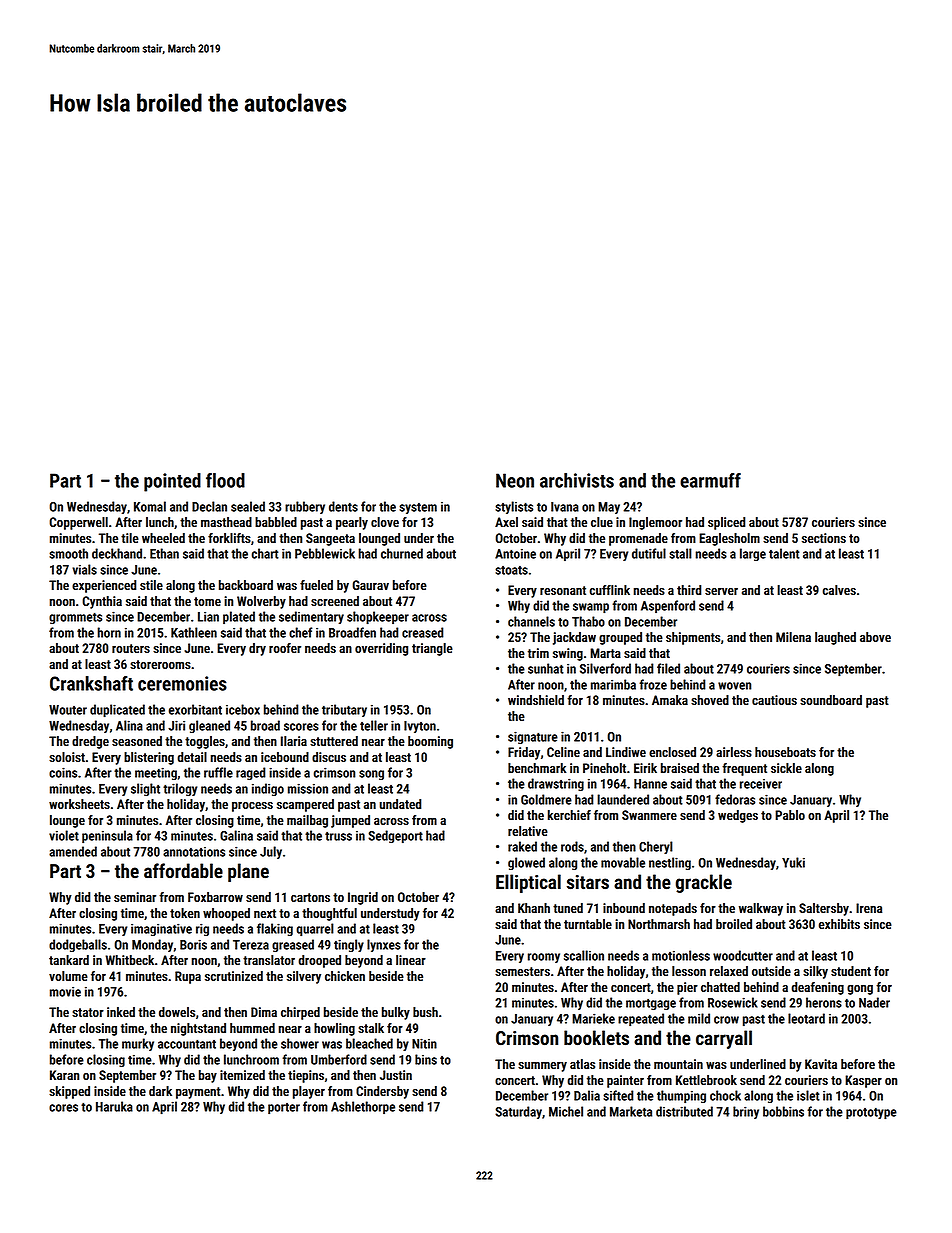 This page has height=1233, width=952. I want to click on Yuki, so click(793, 862).
